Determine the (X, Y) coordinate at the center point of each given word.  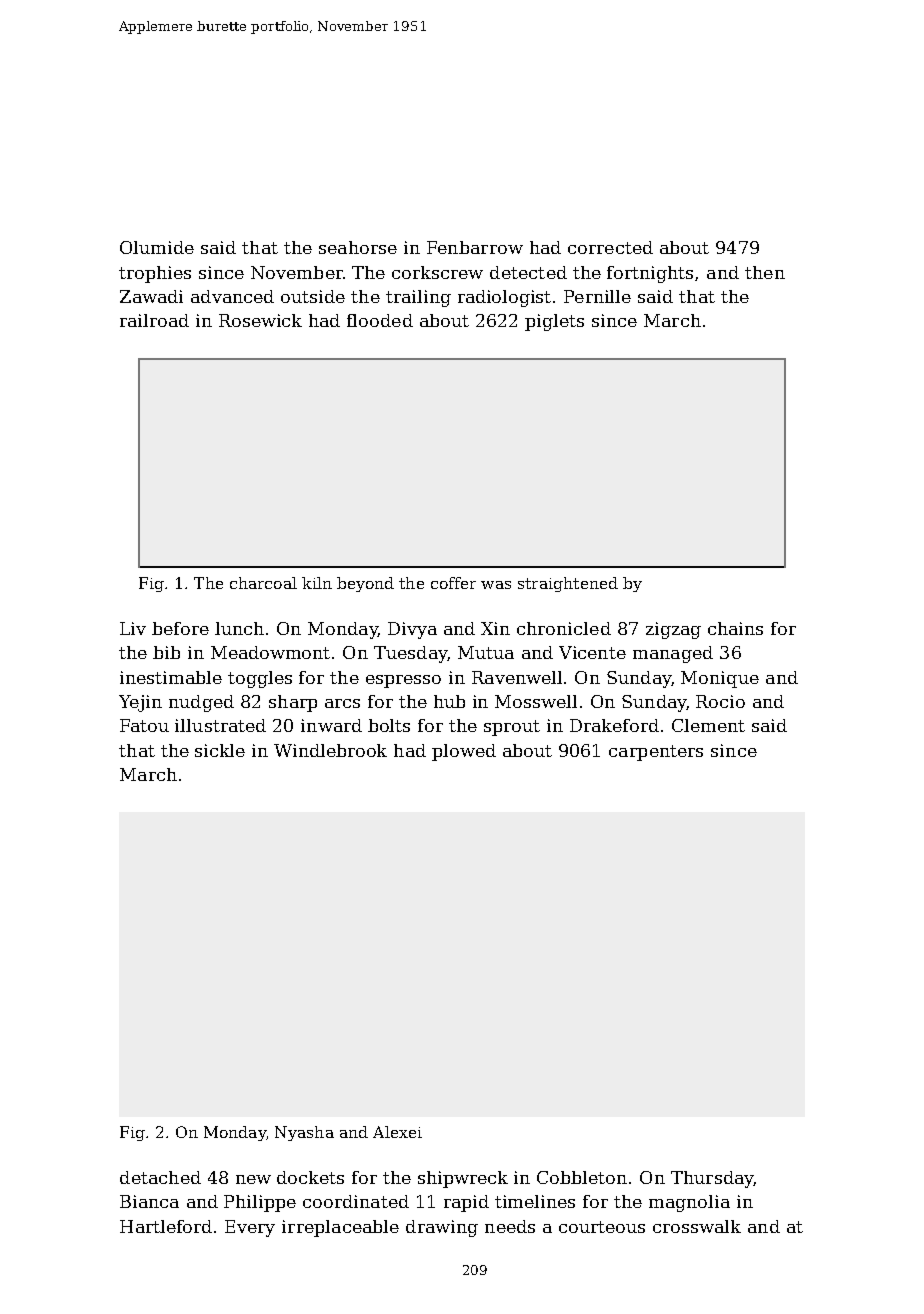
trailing (418, 298)
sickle (220, 750)
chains (735, 628)
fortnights (650, 274)
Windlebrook (330, 750)
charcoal (263, 583)
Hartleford (166, 1226)
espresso (403, 681)
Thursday (712, 1179)
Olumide (157, 247)
